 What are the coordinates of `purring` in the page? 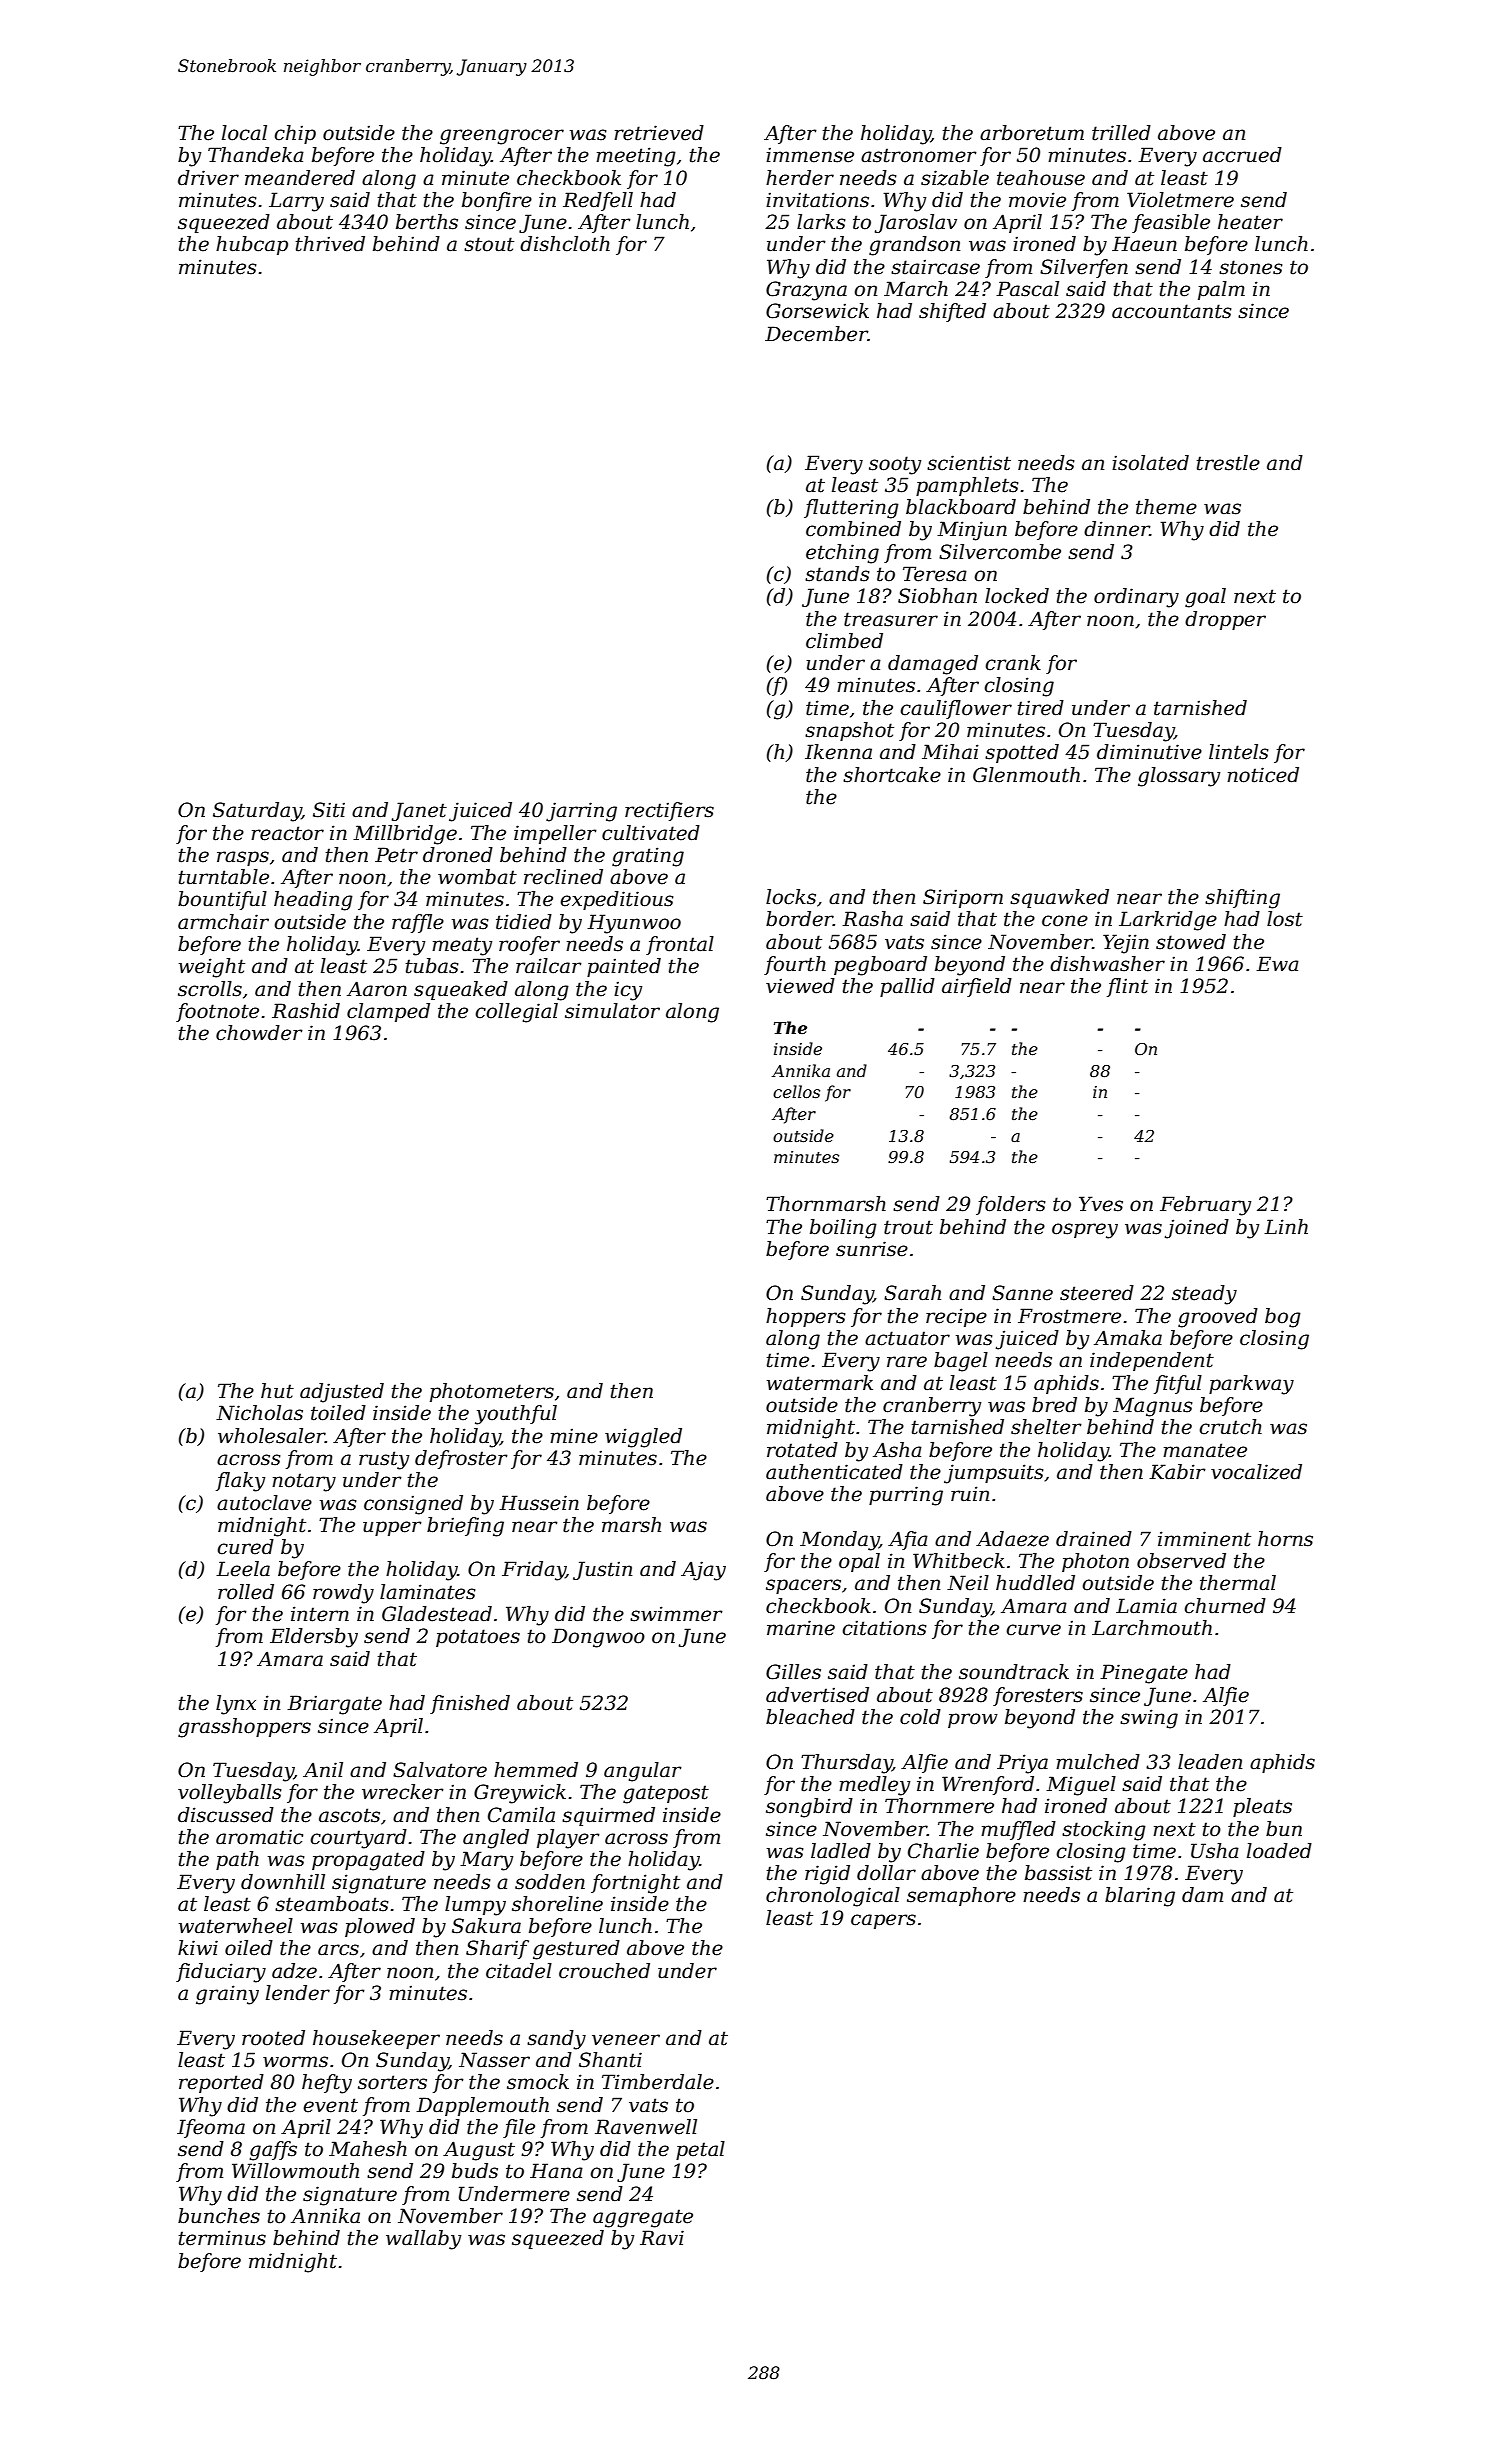 It's located at (906, 1496).
